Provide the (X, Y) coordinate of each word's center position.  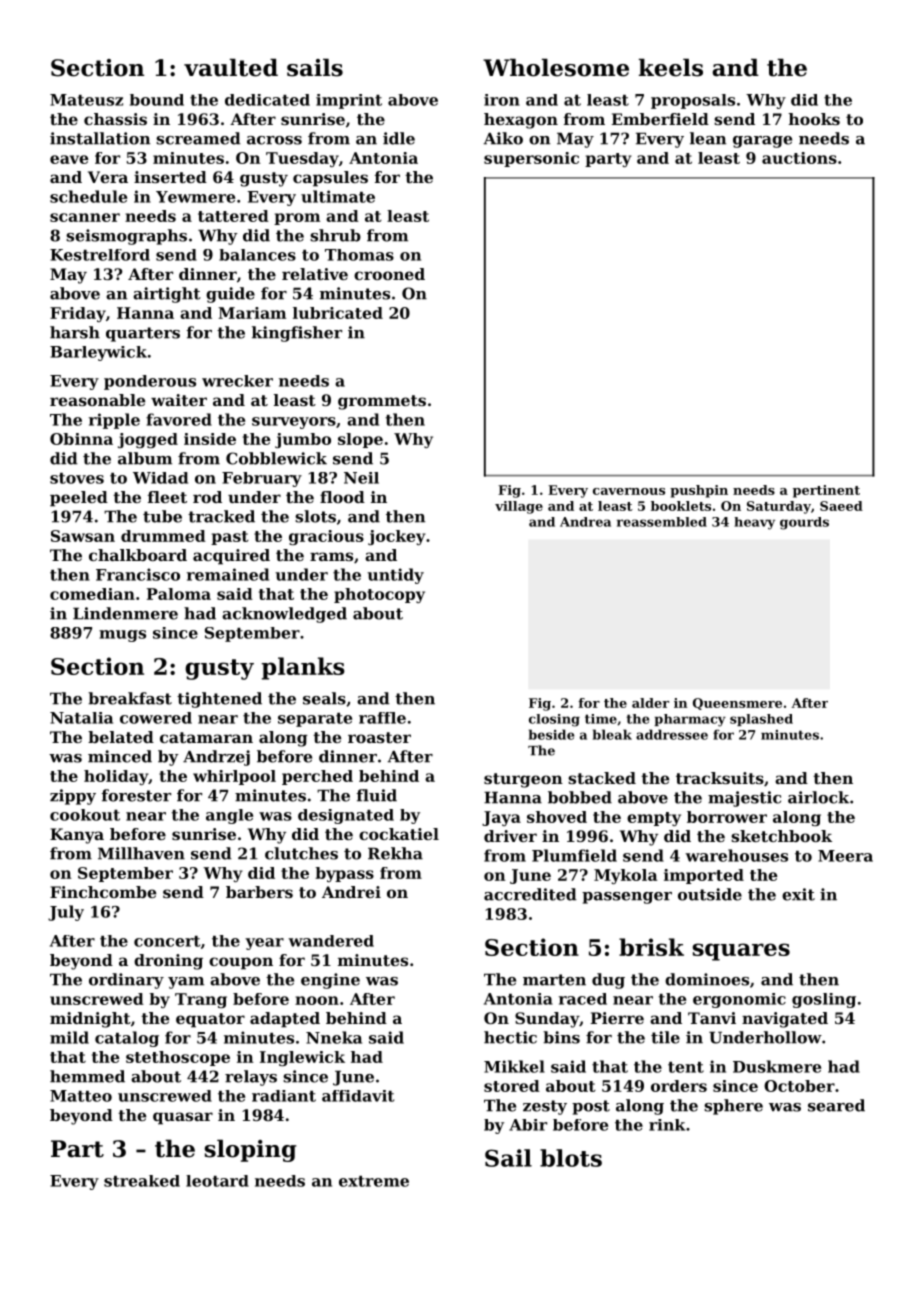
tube (162, 516)
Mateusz (86, 100)
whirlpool (234, 777)
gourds (804, 523)
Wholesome (556, 67)
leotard (217, 1181)
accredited (530, 894)
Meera (845, 856)
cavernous (629, 491)
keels (671, 67)
